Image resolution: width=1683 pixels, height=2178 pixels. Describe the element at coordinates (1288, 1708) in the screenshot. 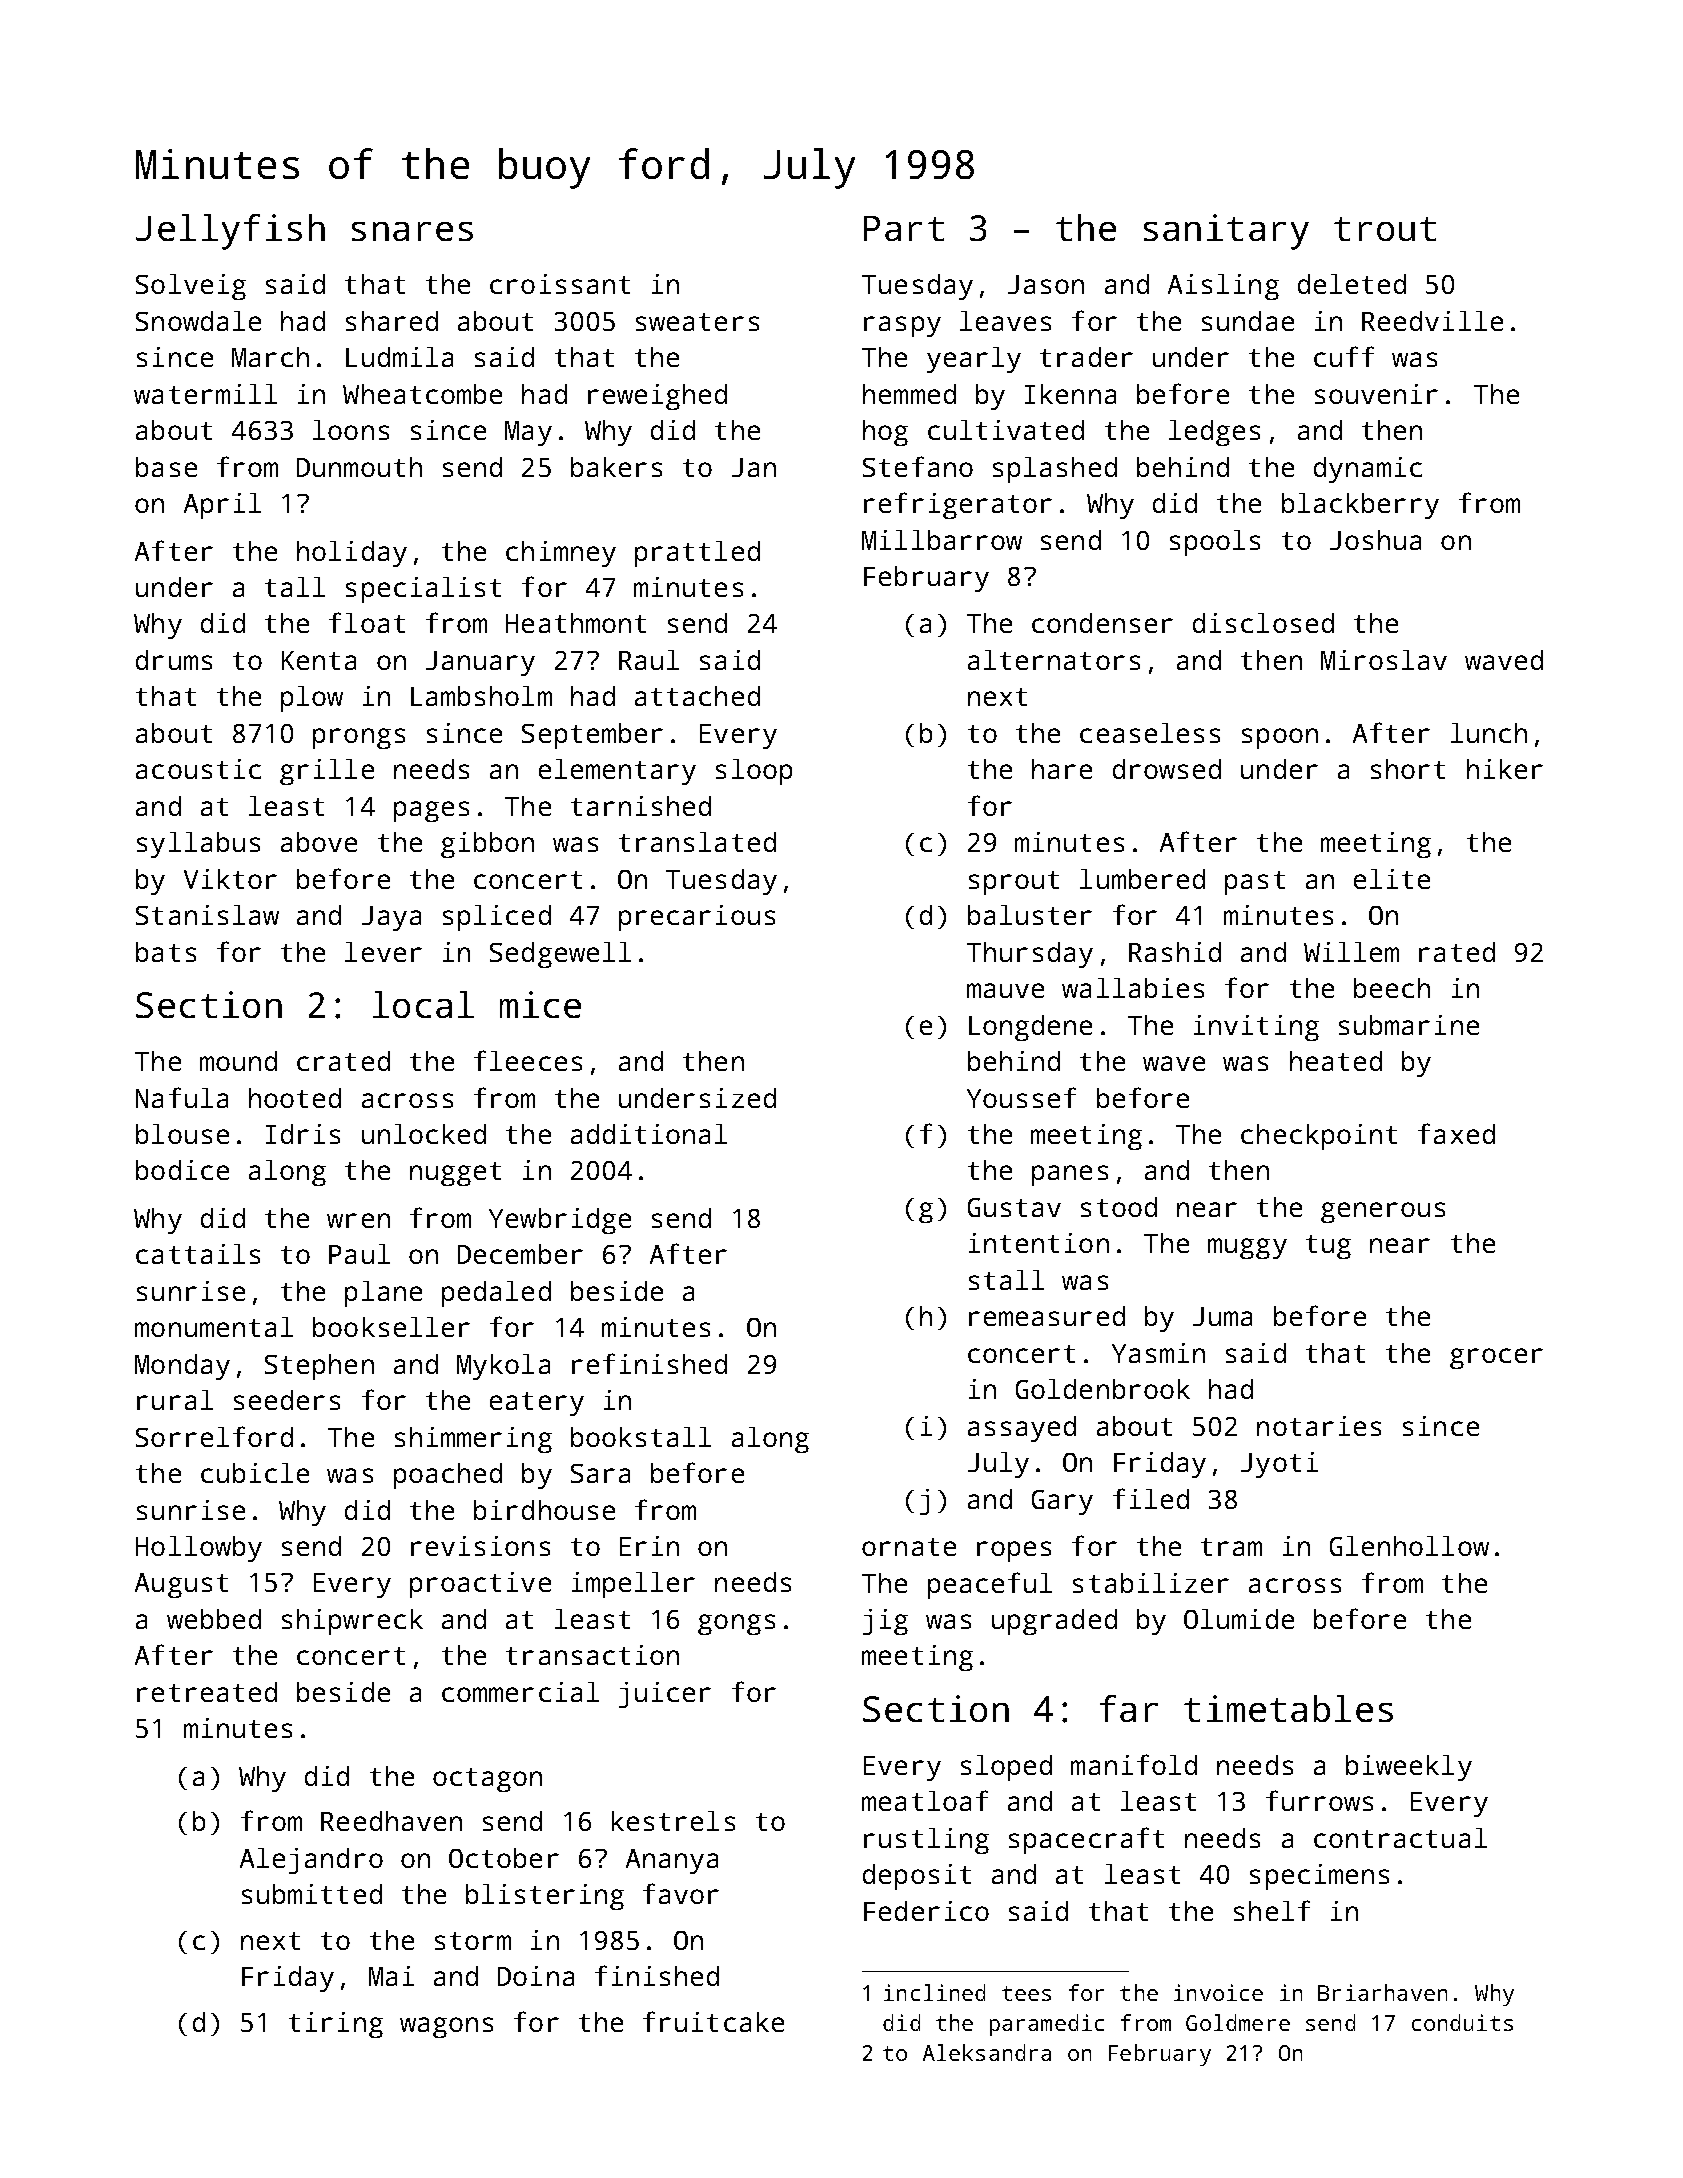

I see `timetables` at that location.
